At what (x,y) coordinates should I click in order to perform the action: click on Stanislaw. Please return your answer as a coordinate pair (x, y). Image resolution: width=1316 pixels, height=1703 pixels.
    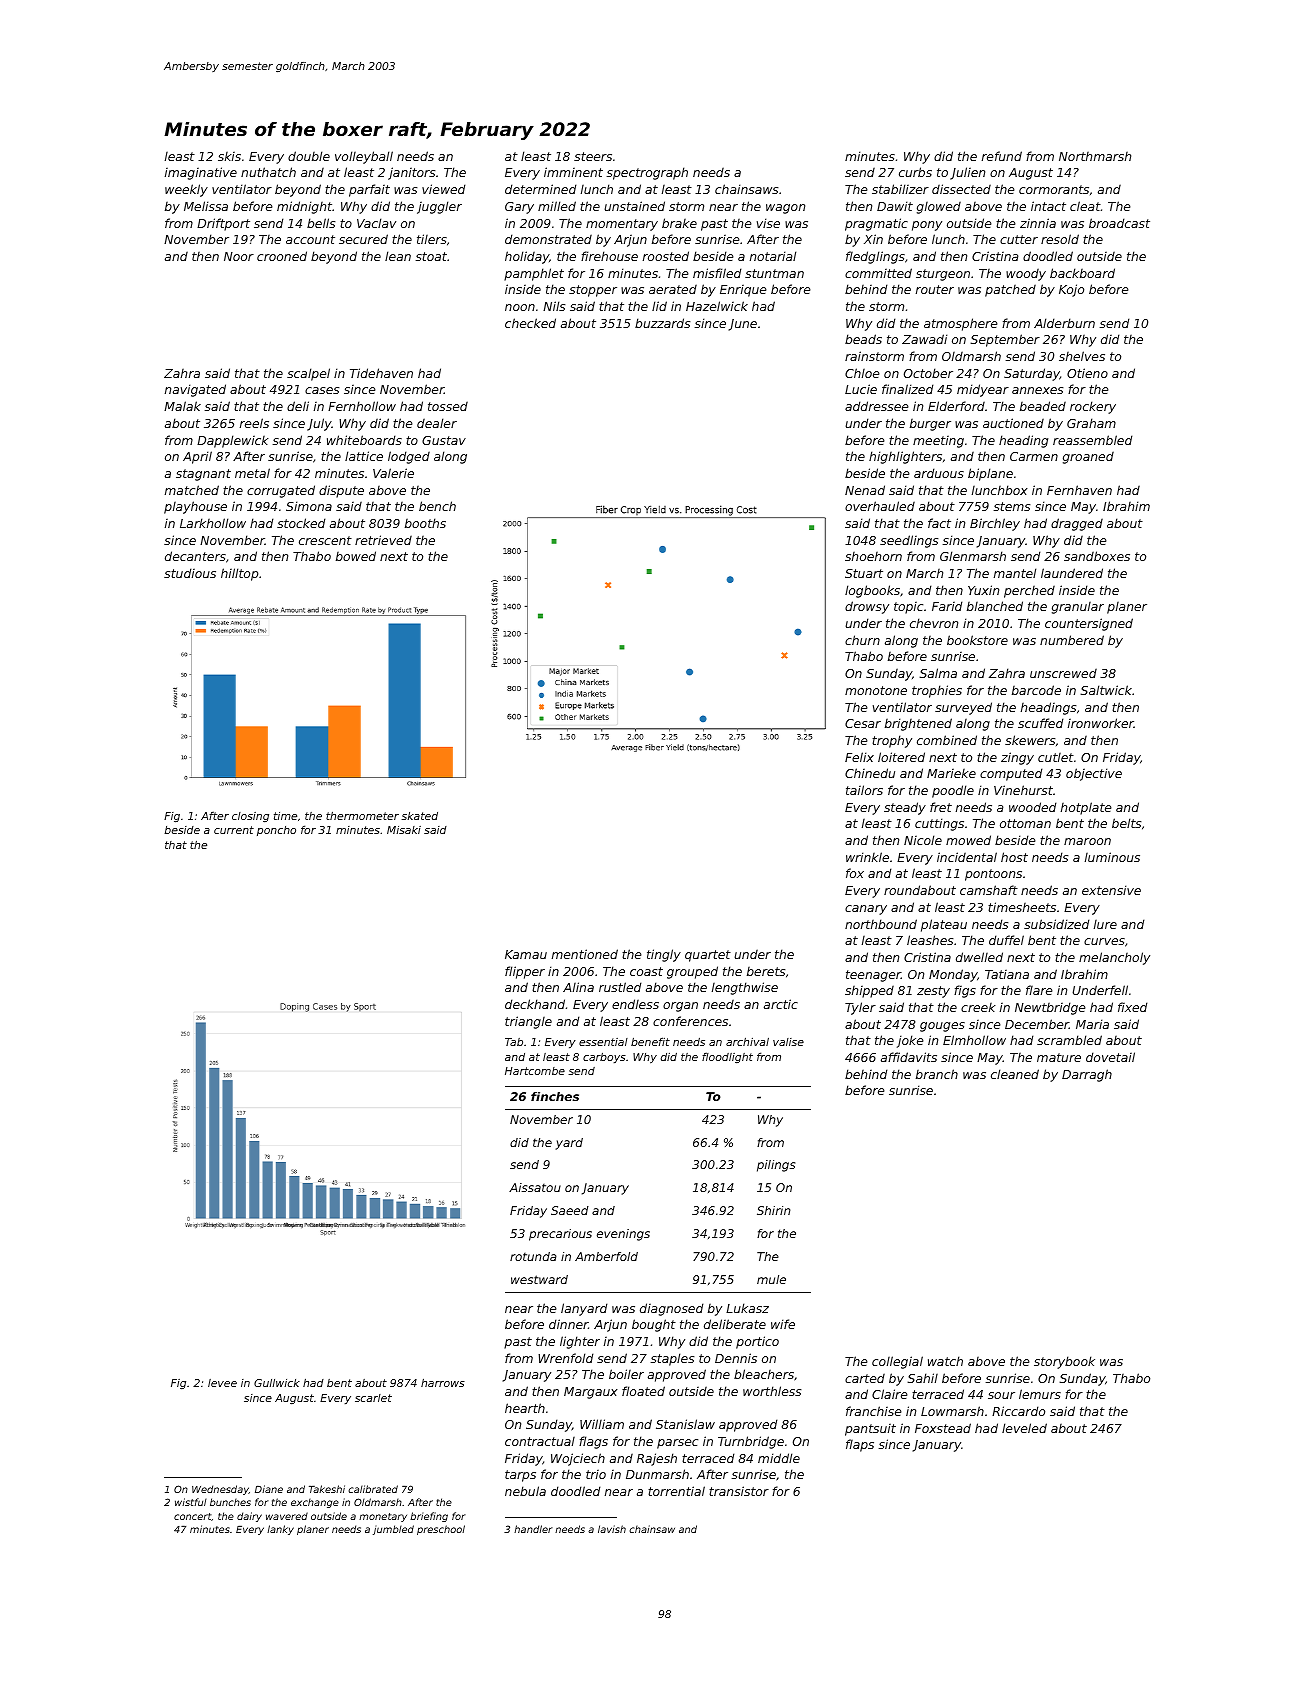
    Looking at the image, I should click on (685, 1424).
